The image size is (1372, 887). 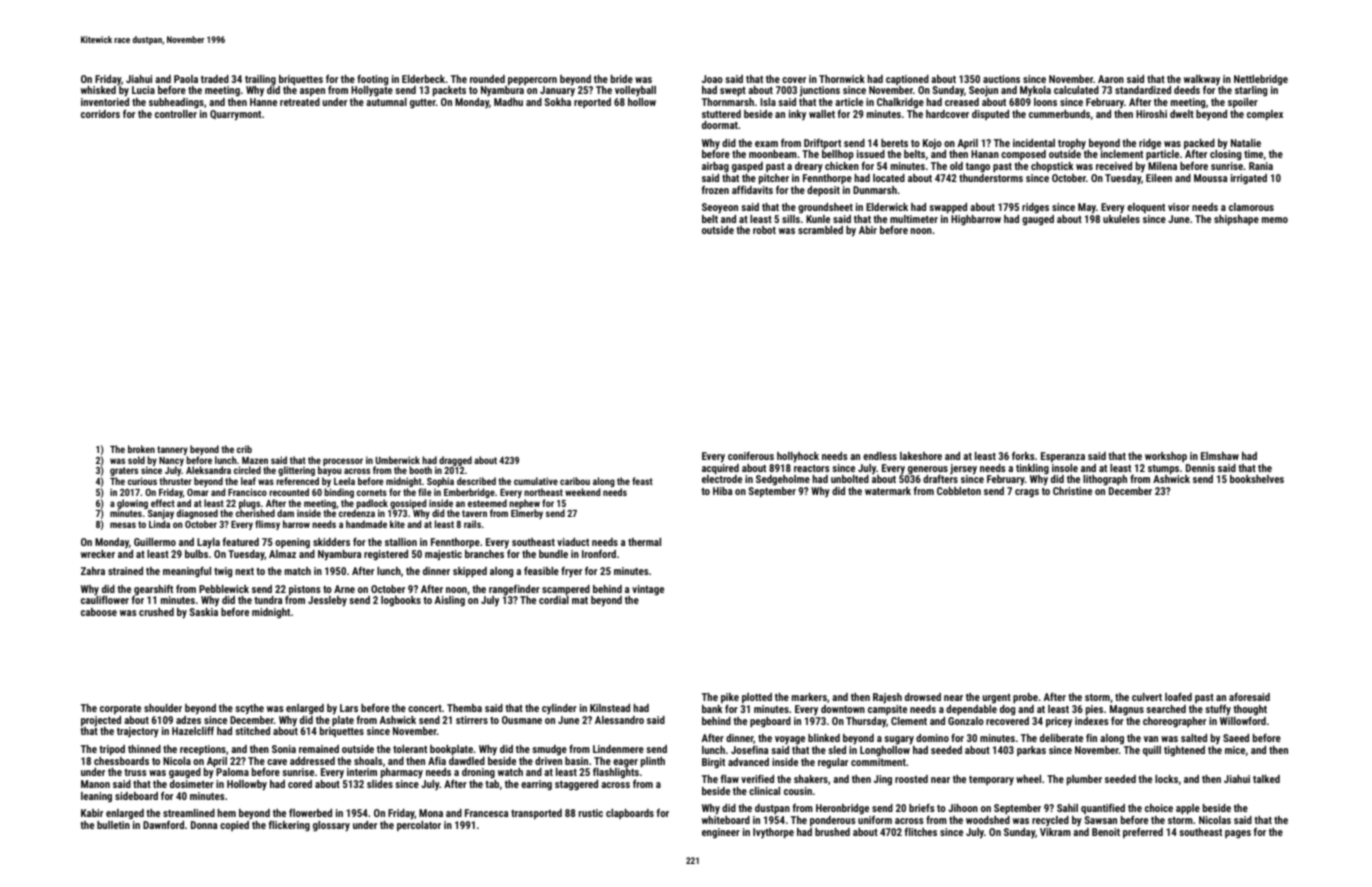 I want to click on corridors, so click(x=100, y=114).
